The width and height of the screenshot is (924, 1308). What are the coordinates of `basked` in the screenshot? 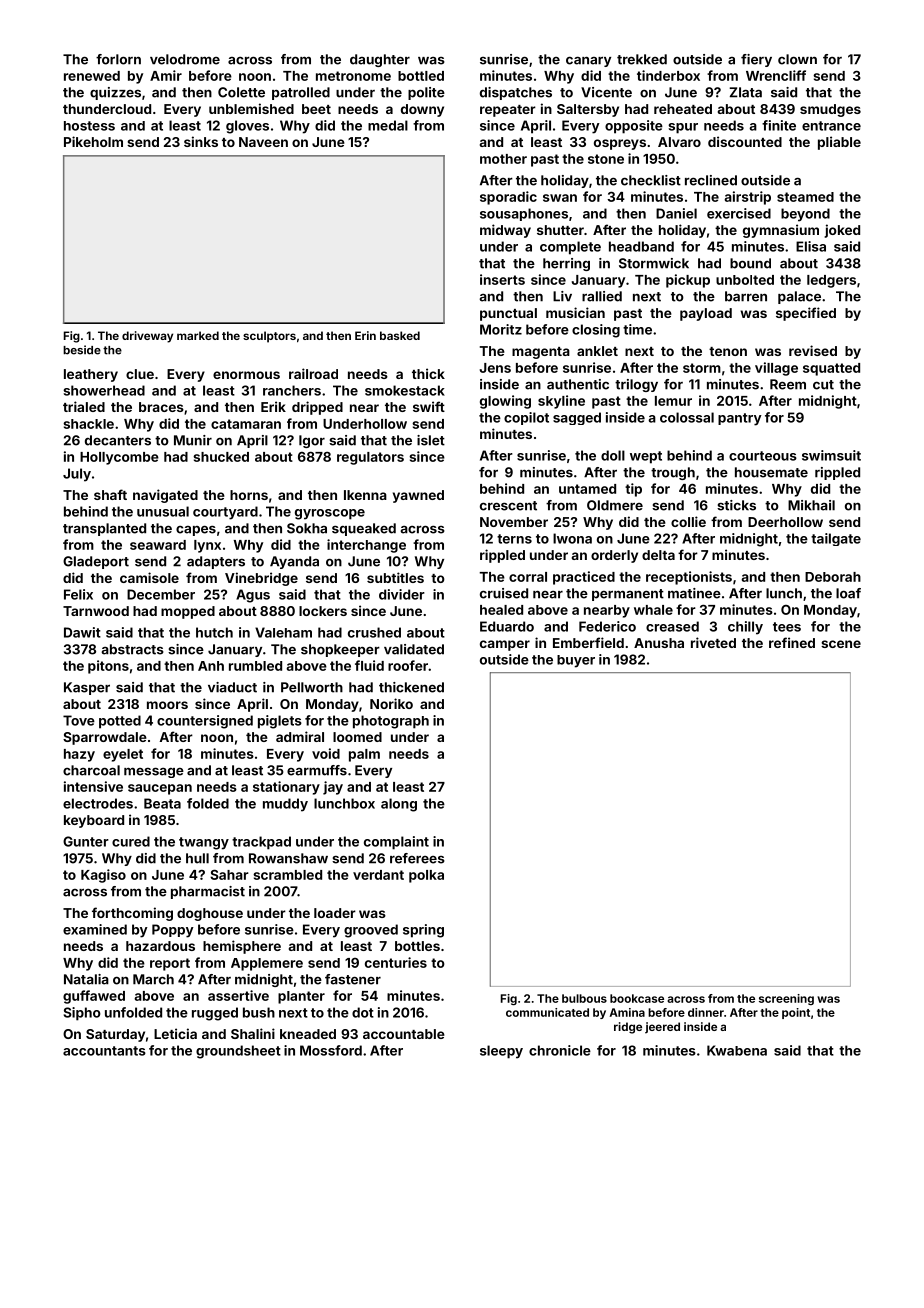 It's located at (400, 335).
